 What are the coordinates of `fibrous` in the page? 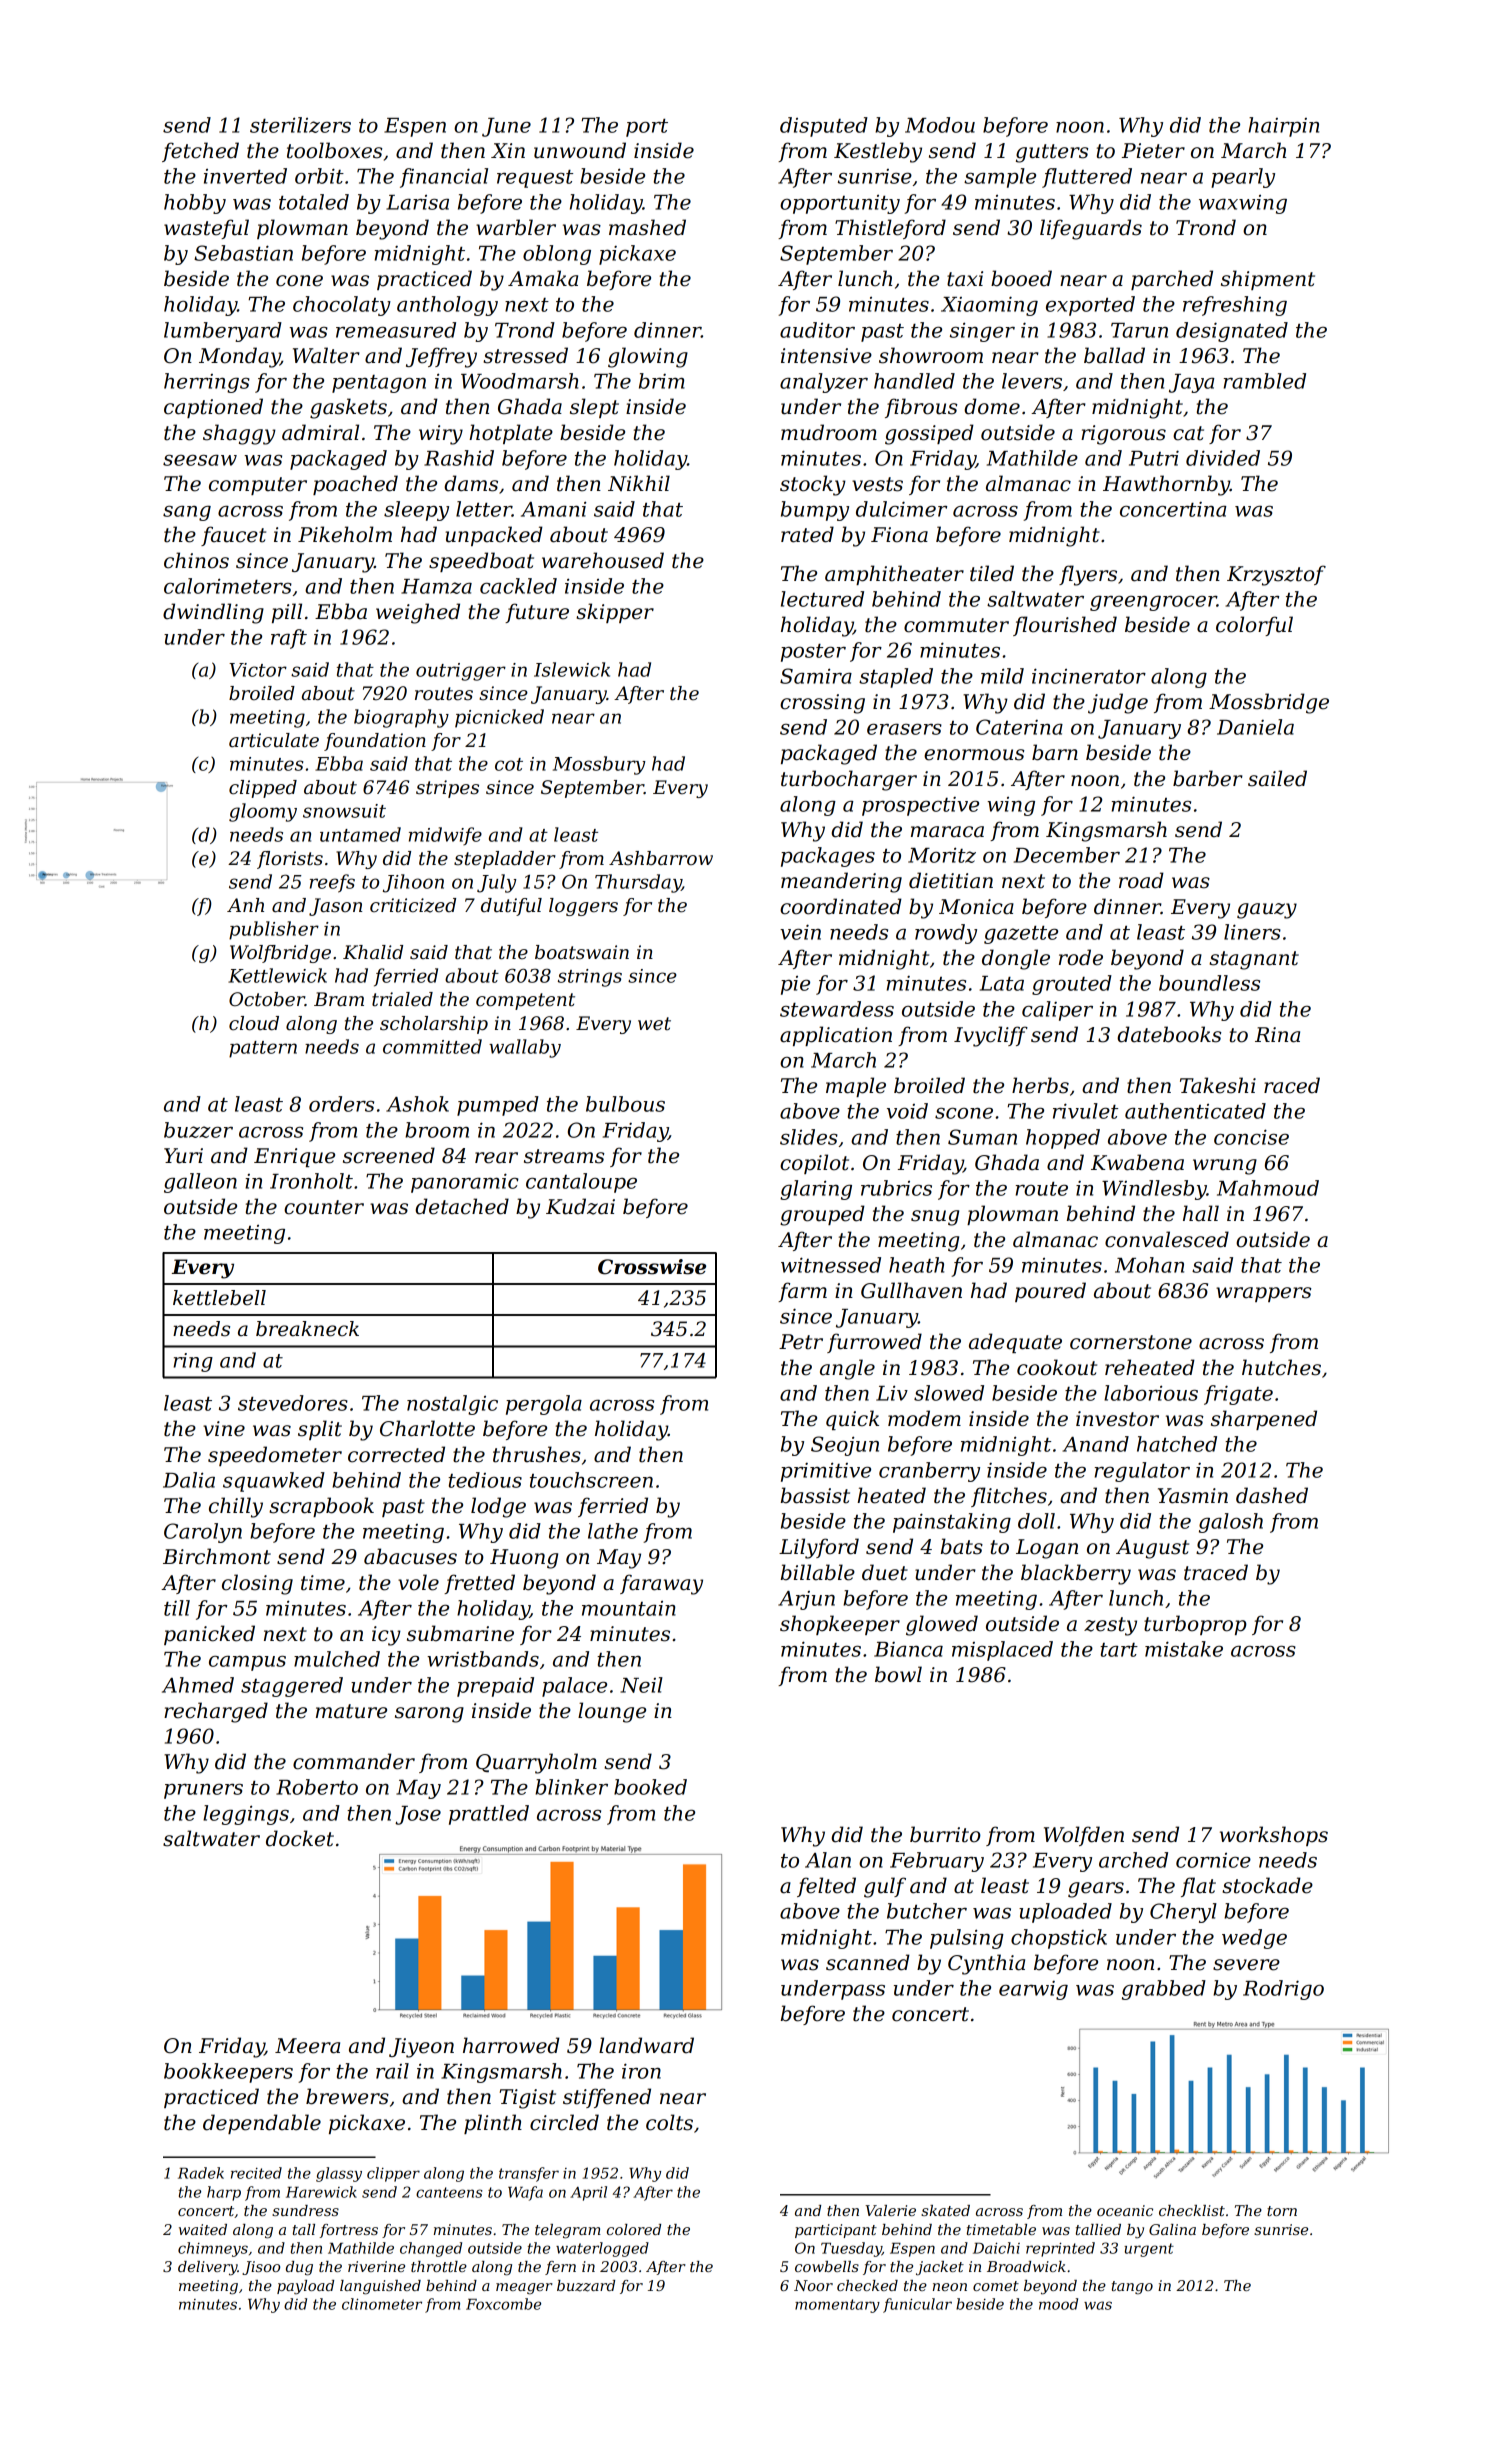 It's located at (921, 408).
